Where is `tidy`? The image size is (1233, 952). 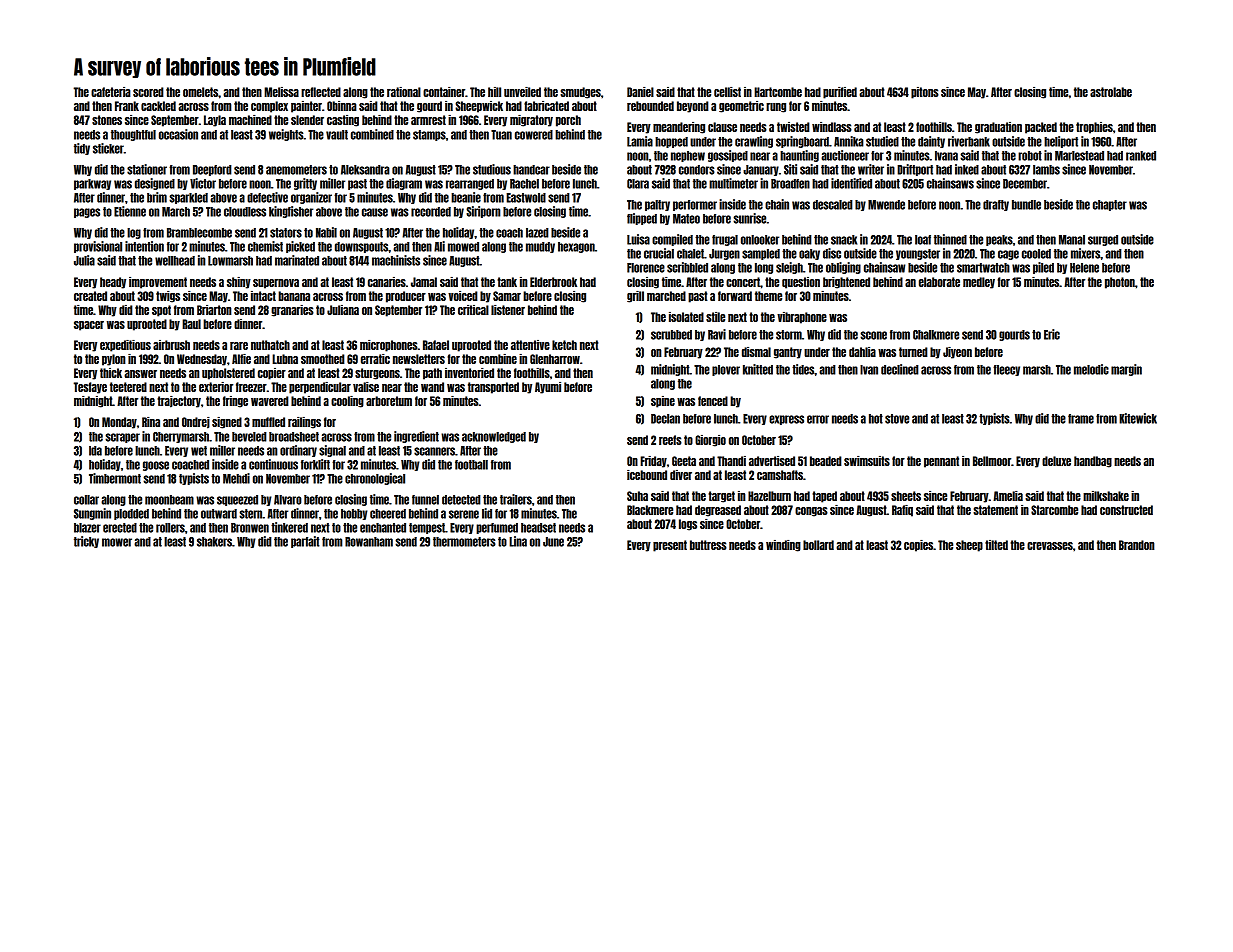
tidy is located at coordinates (82, 149).
